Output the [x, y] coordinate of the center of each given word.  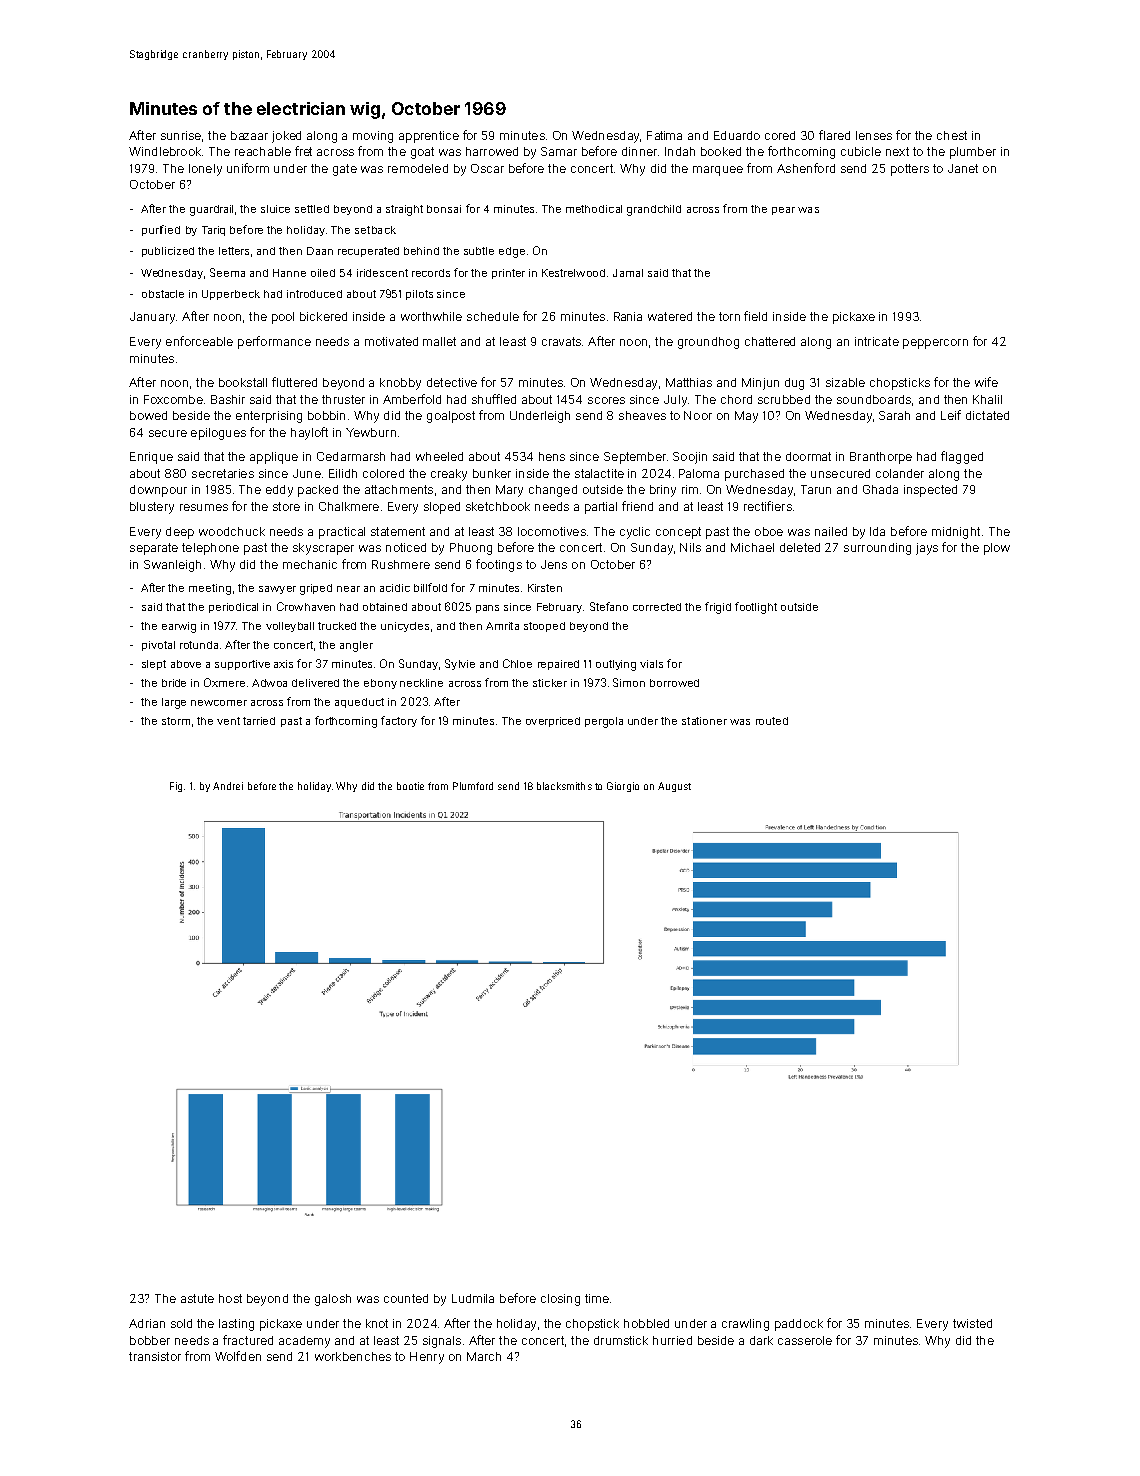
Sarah [894, 415]
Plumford [473, 786]
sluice [275, 209]
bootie [410, 786]
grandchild [654, 210]
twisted [972, 1323]
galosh [333, 1300]
